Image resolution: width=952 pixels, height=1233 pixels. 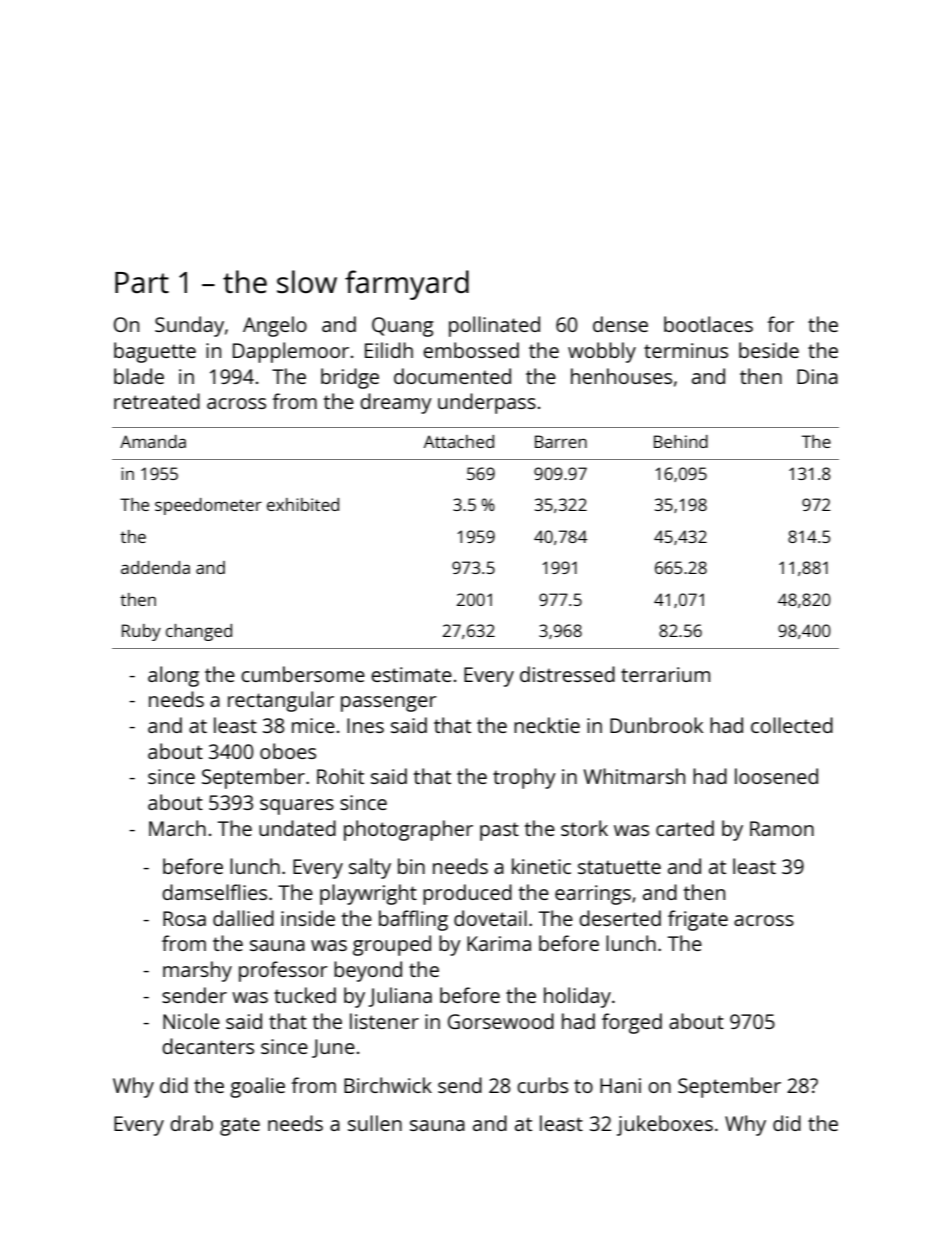 What do you see at coordinates (303, 674) in the image?
I see `cumbersome` at bounding box center [303, 674].
